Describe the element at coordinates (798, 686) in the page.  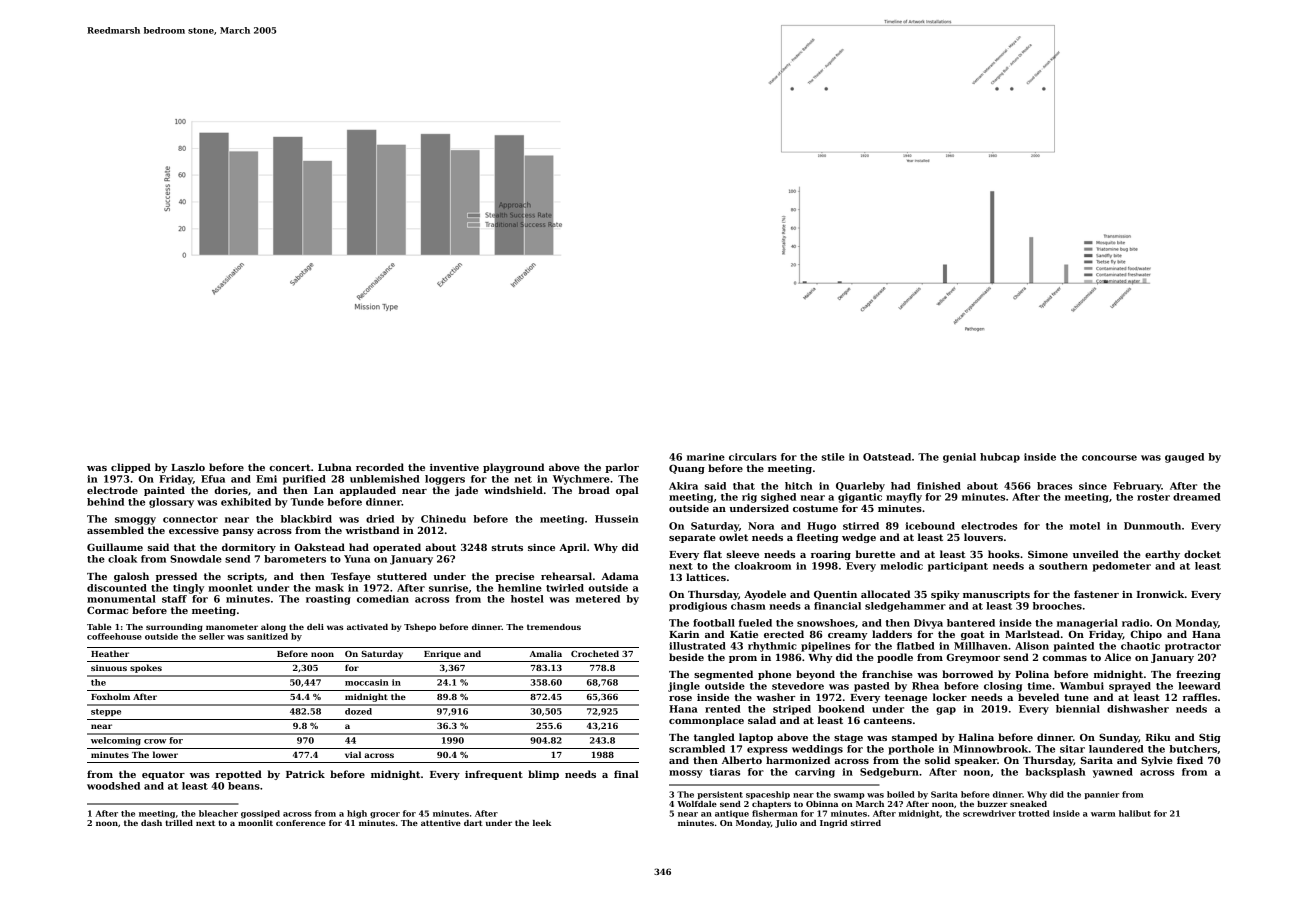
I see `stevedore` at that location.
